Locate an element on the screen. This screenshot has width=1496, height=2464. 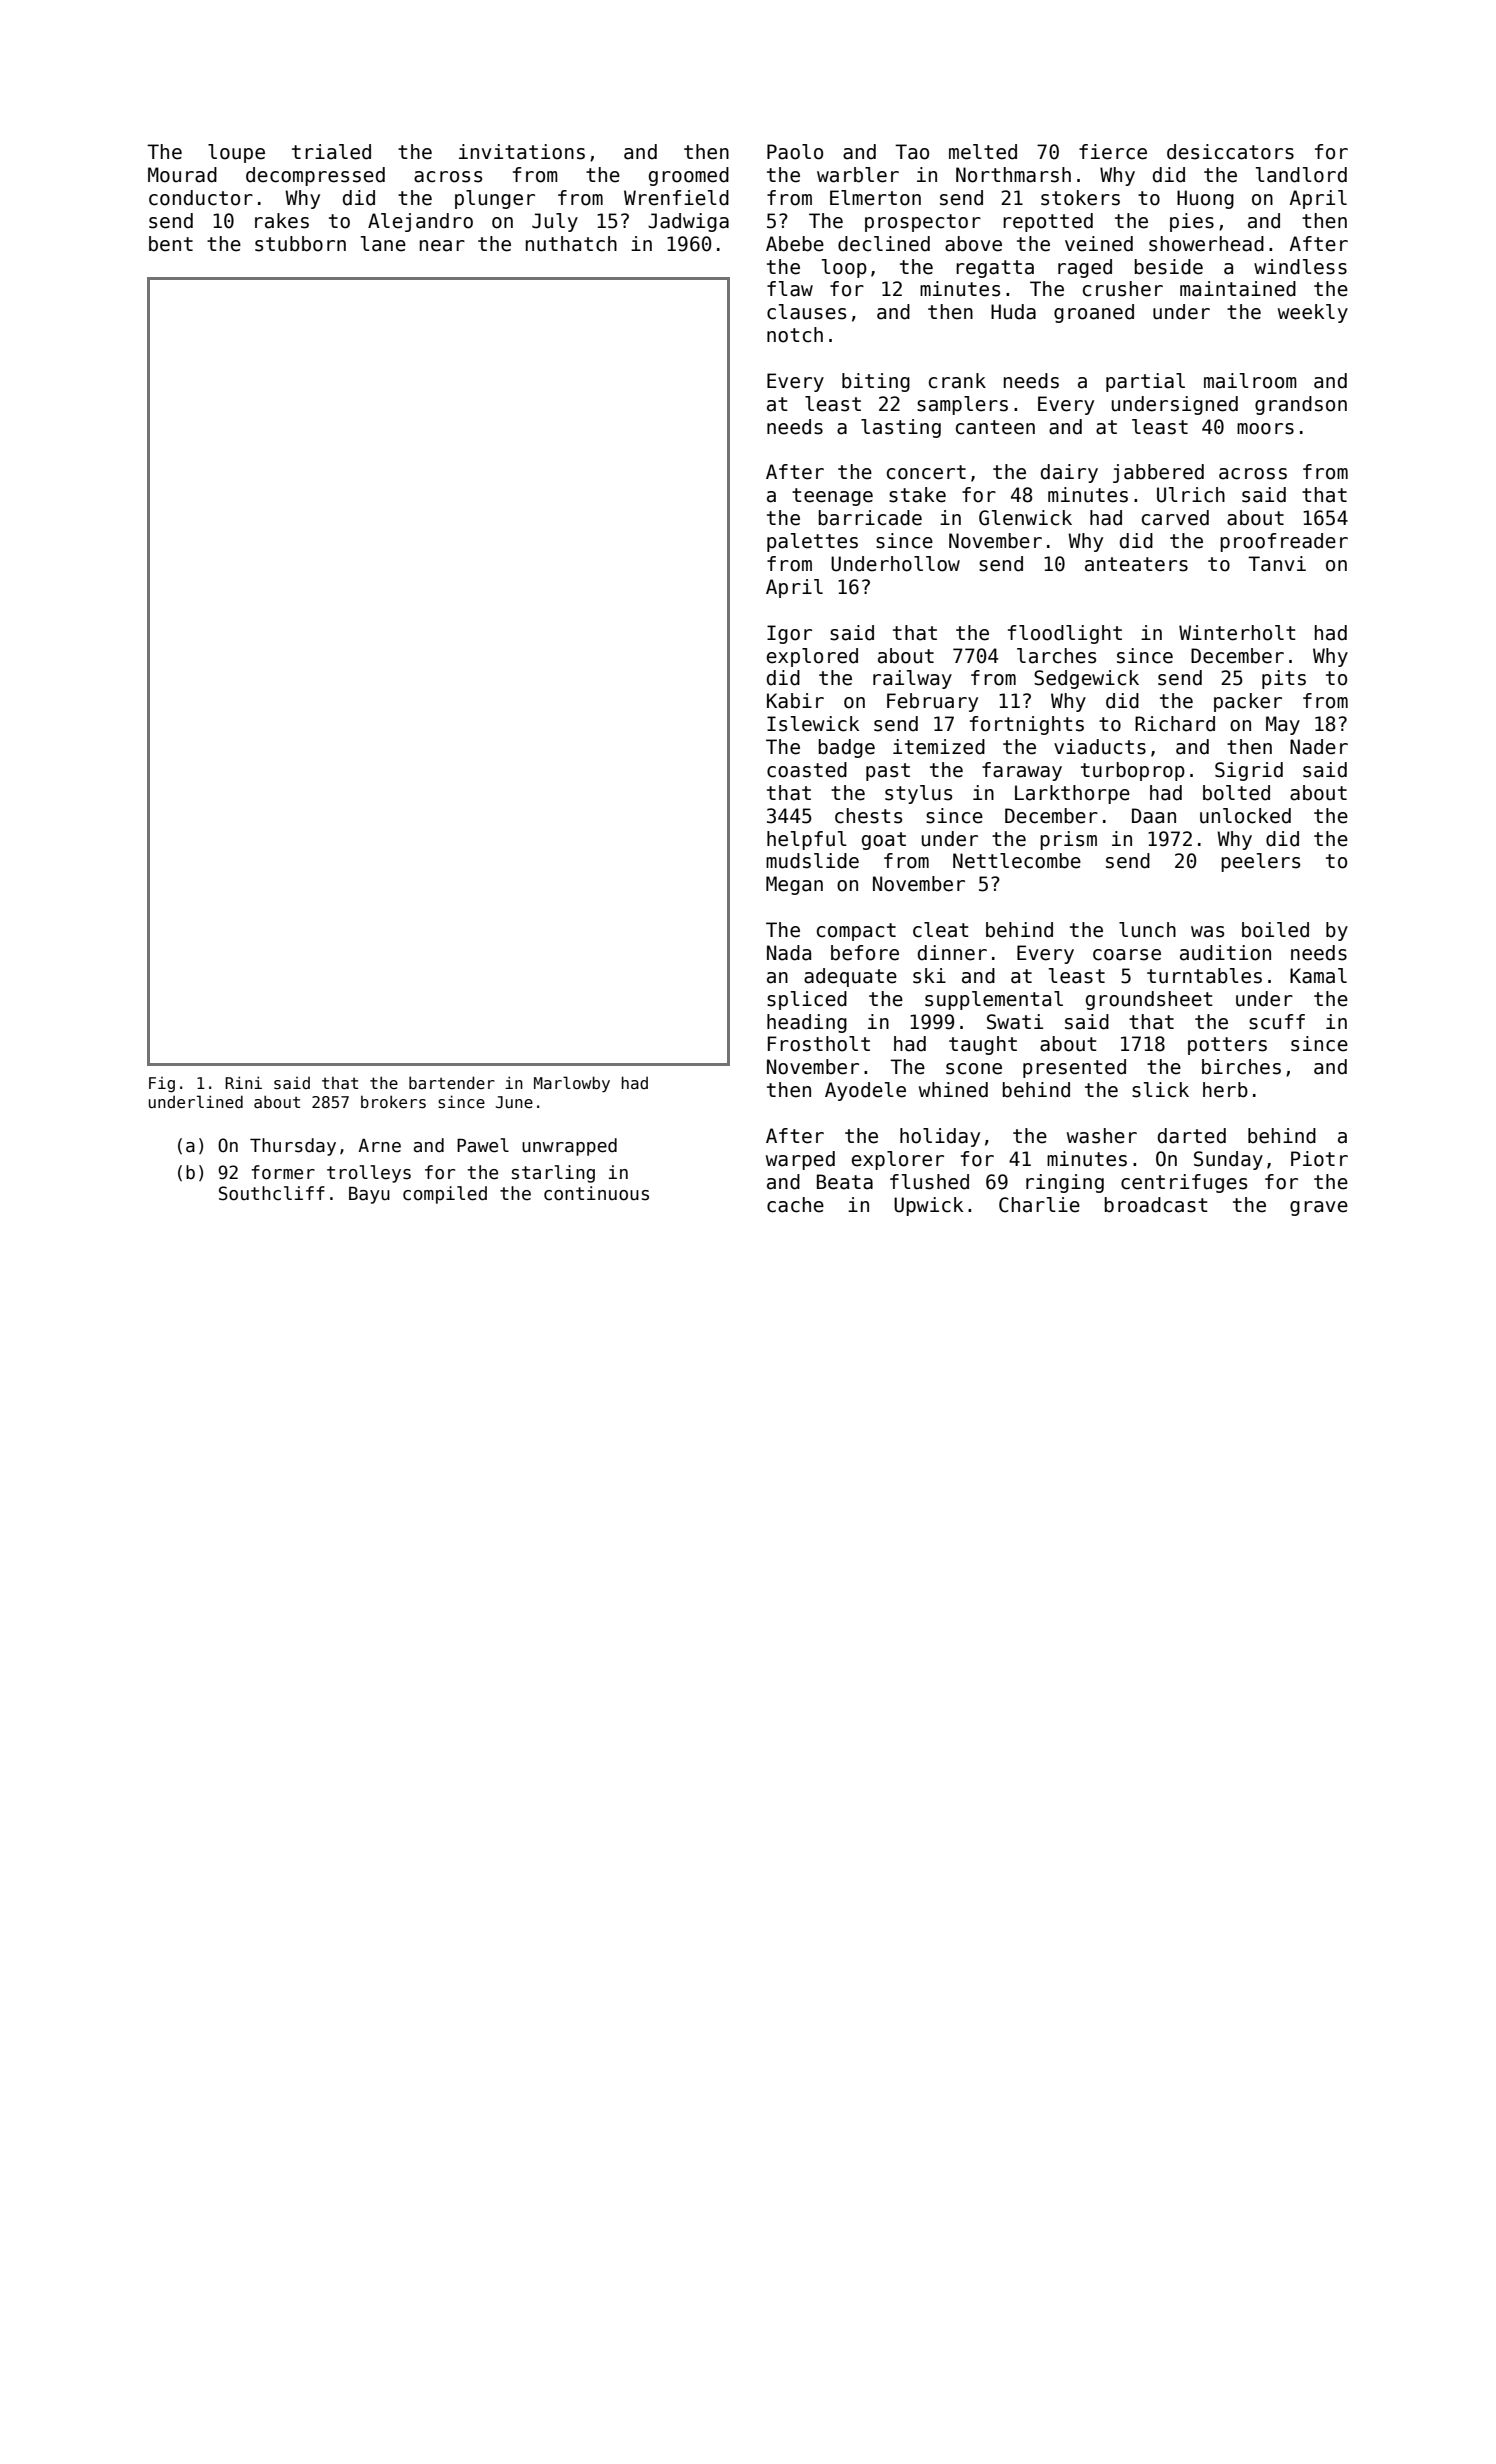
Fig is located at coordinates (162, 1084).
